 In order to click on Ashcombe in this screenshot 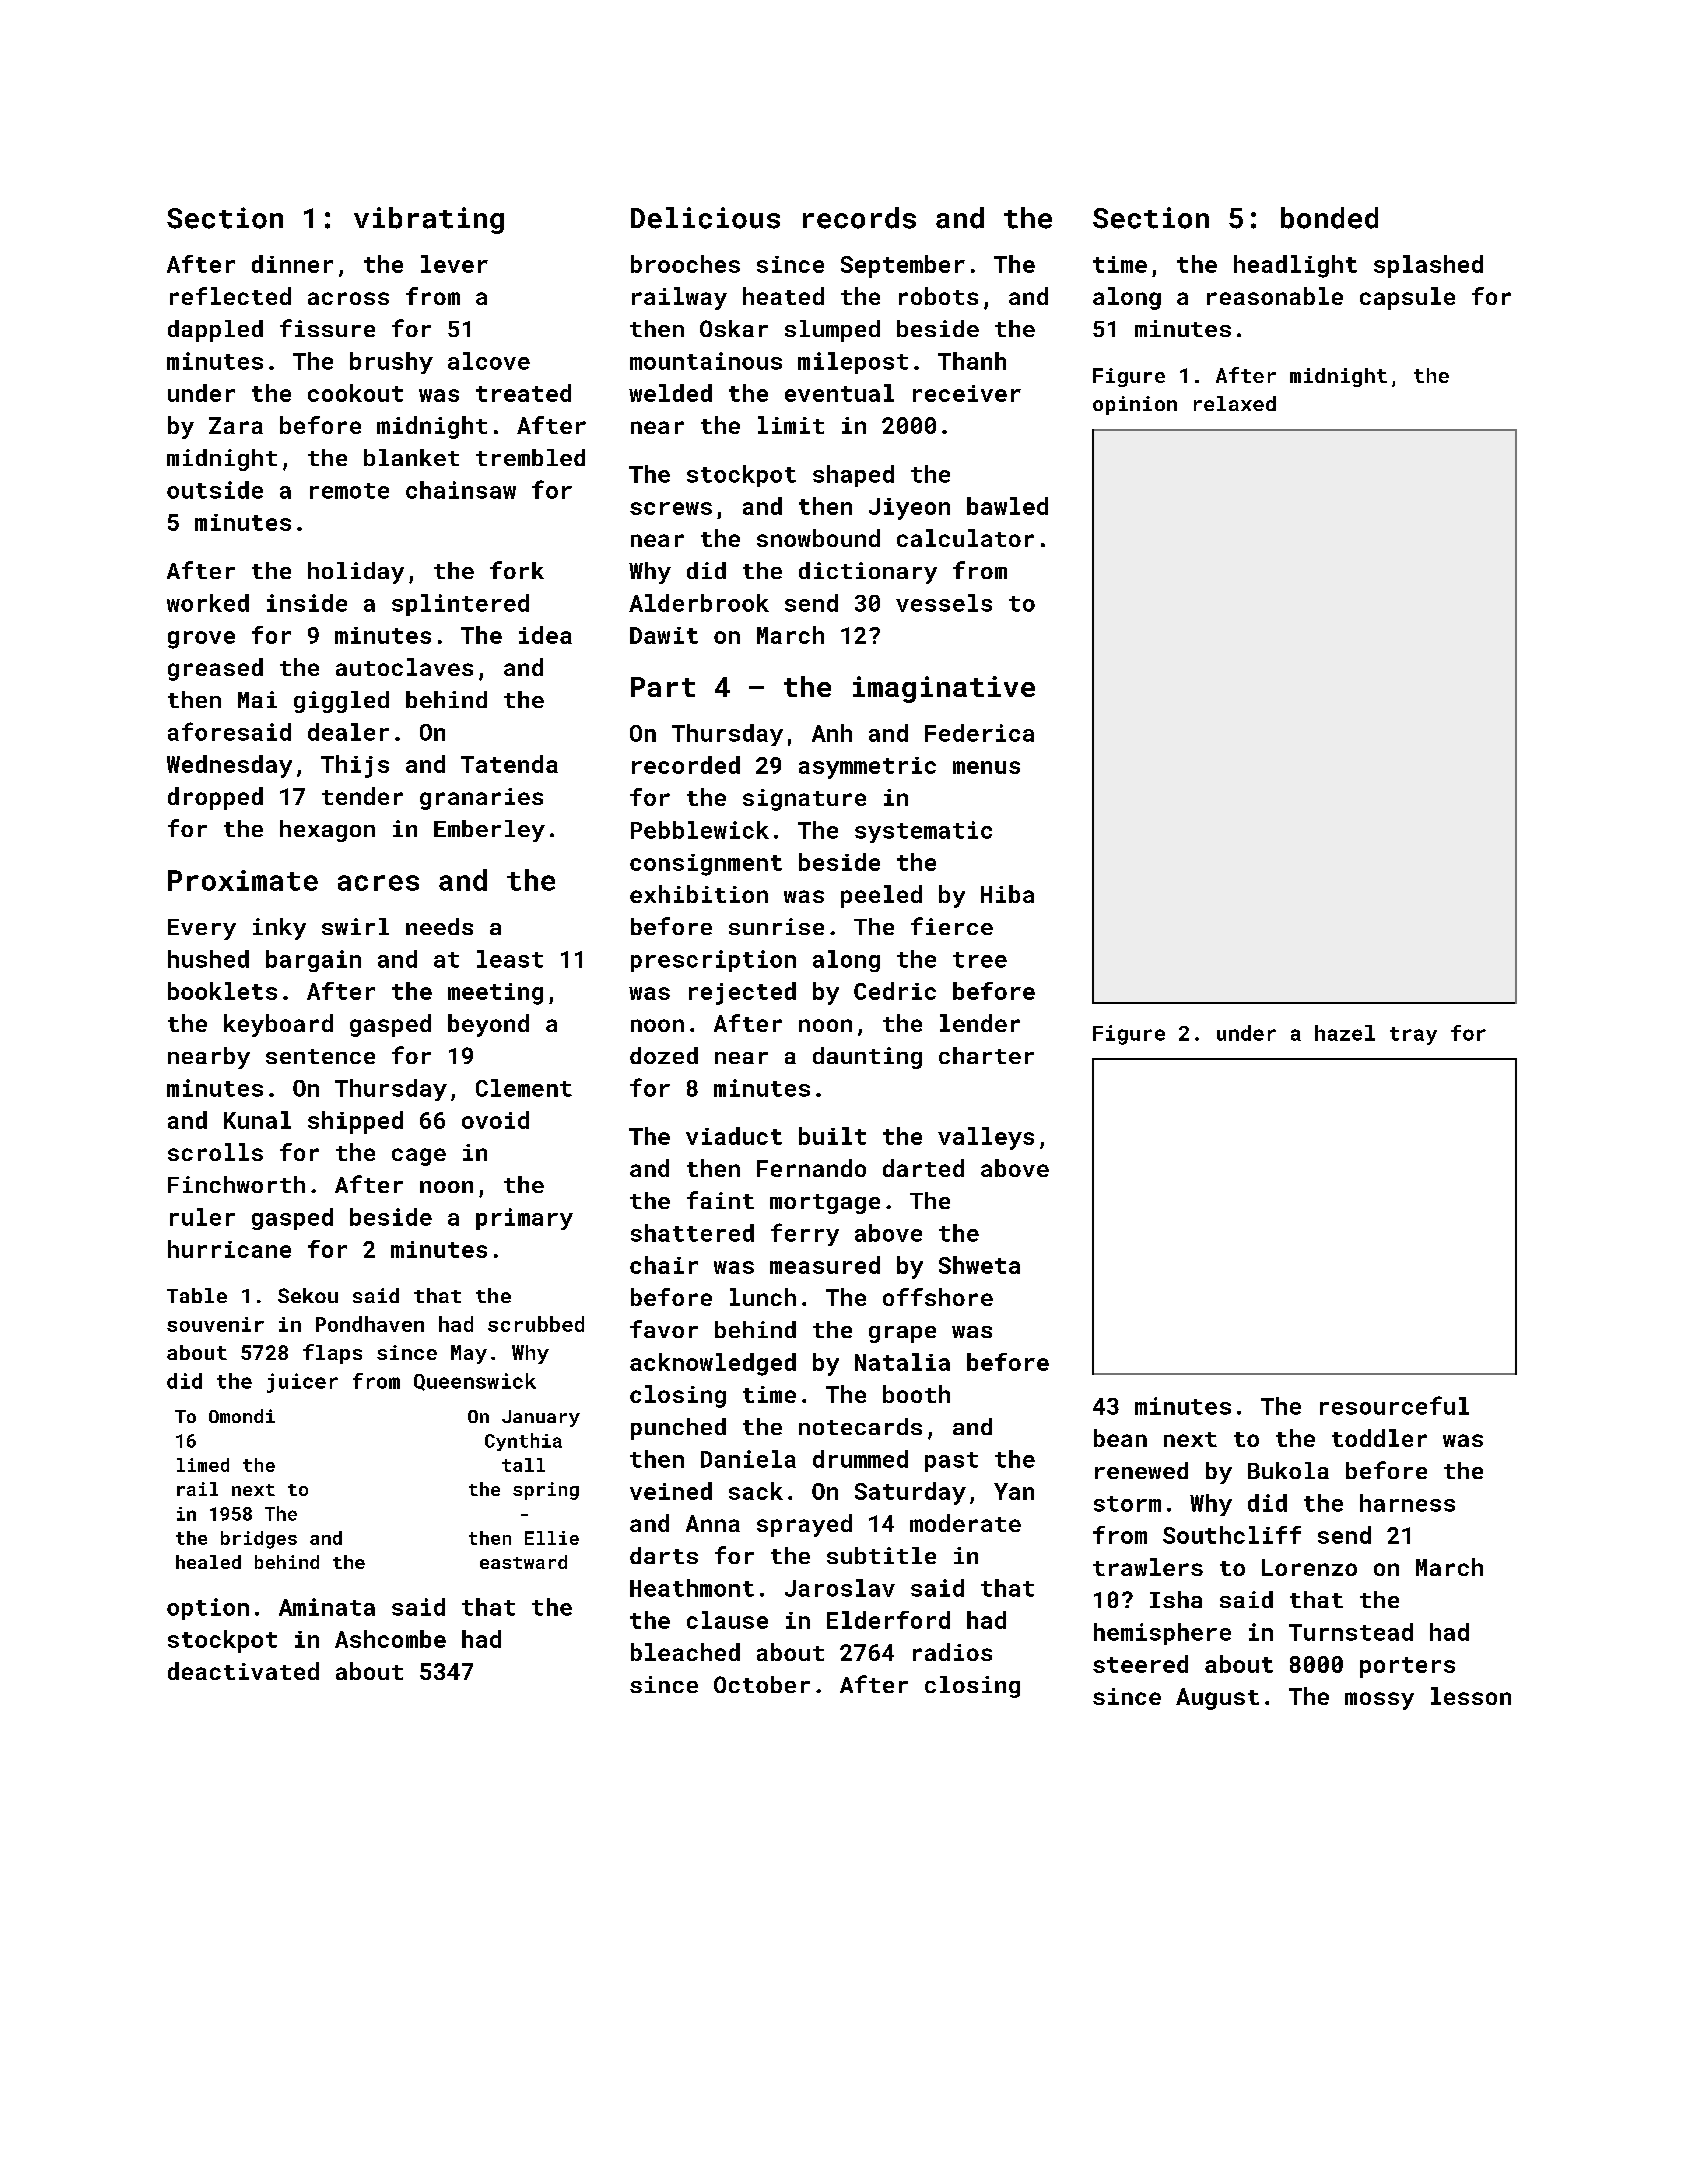, I will do `click(390, 1639)`.
